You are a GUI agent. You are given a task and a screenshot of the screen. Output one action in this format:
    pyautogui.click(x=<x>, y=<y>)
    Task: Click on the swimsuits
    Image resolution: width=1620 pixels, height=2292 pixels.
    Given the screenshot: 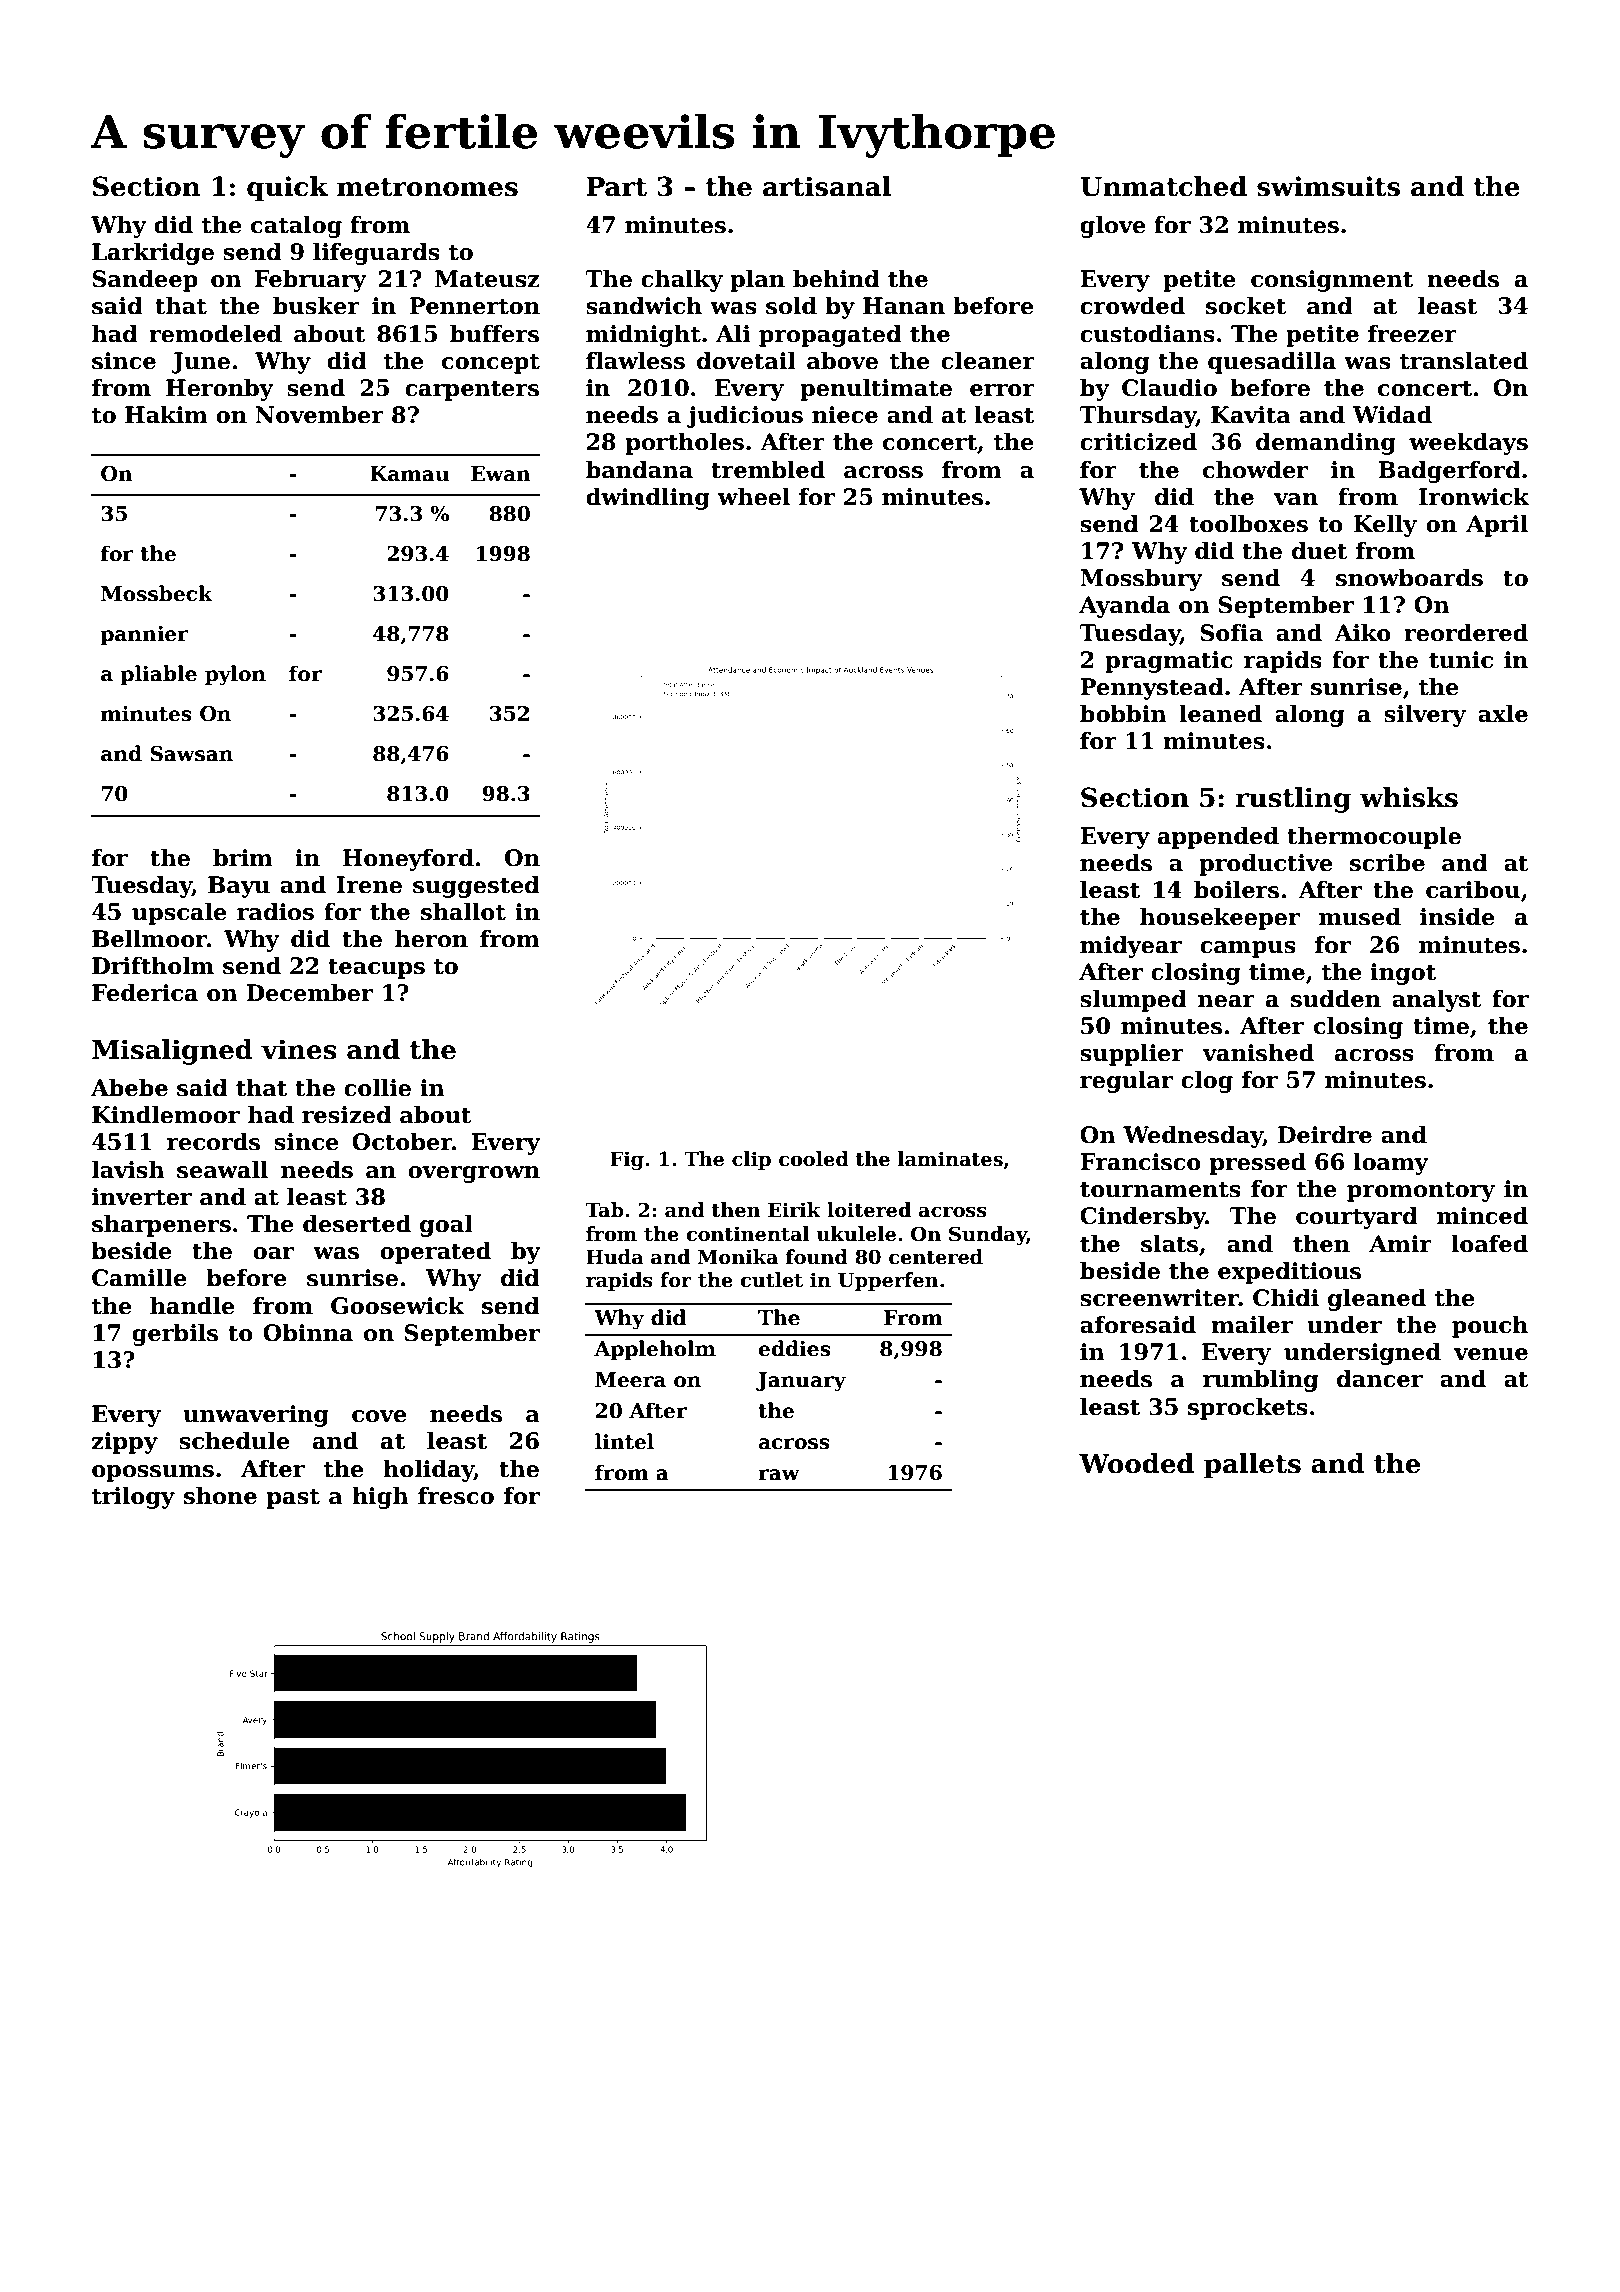 What is the action you would take?
    pyautogui.click(x=1328, y=186)
